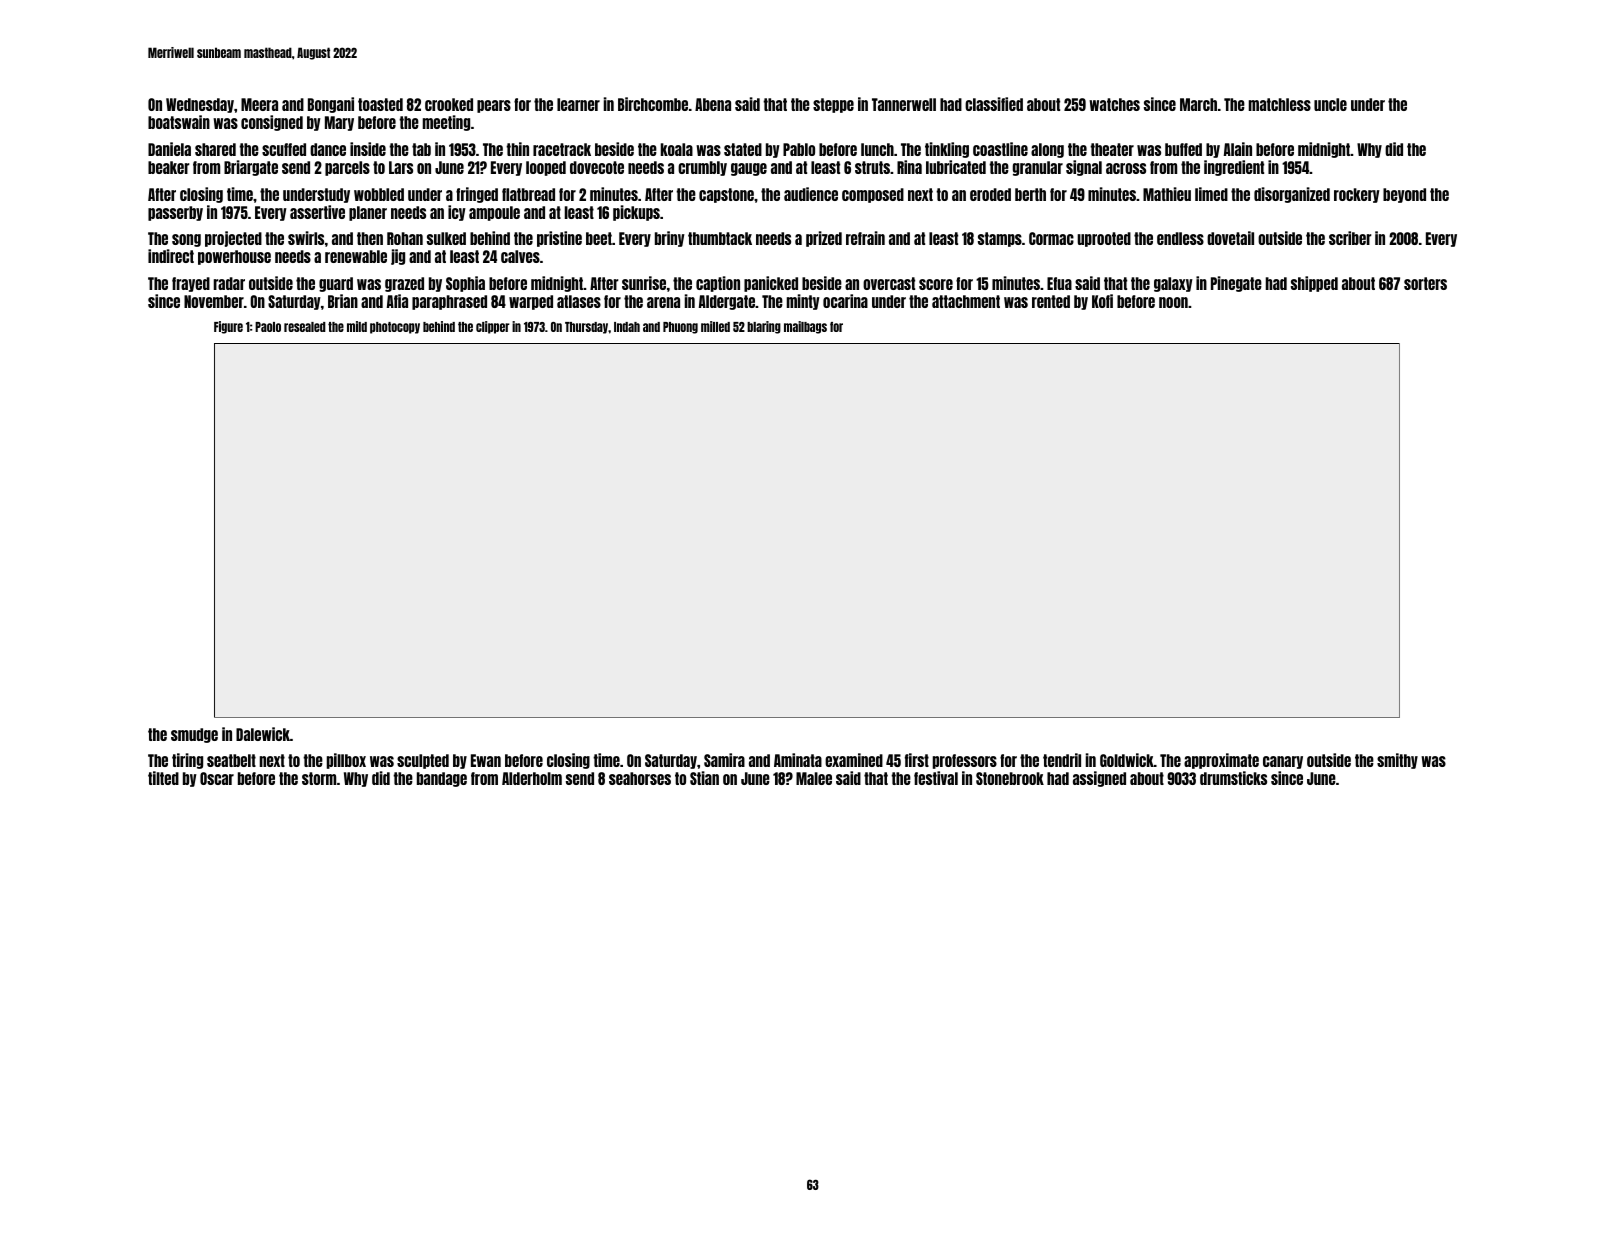 The width and height of the screenshot is (1614, 1247). I want to click on noon, so click(1173, 302).
